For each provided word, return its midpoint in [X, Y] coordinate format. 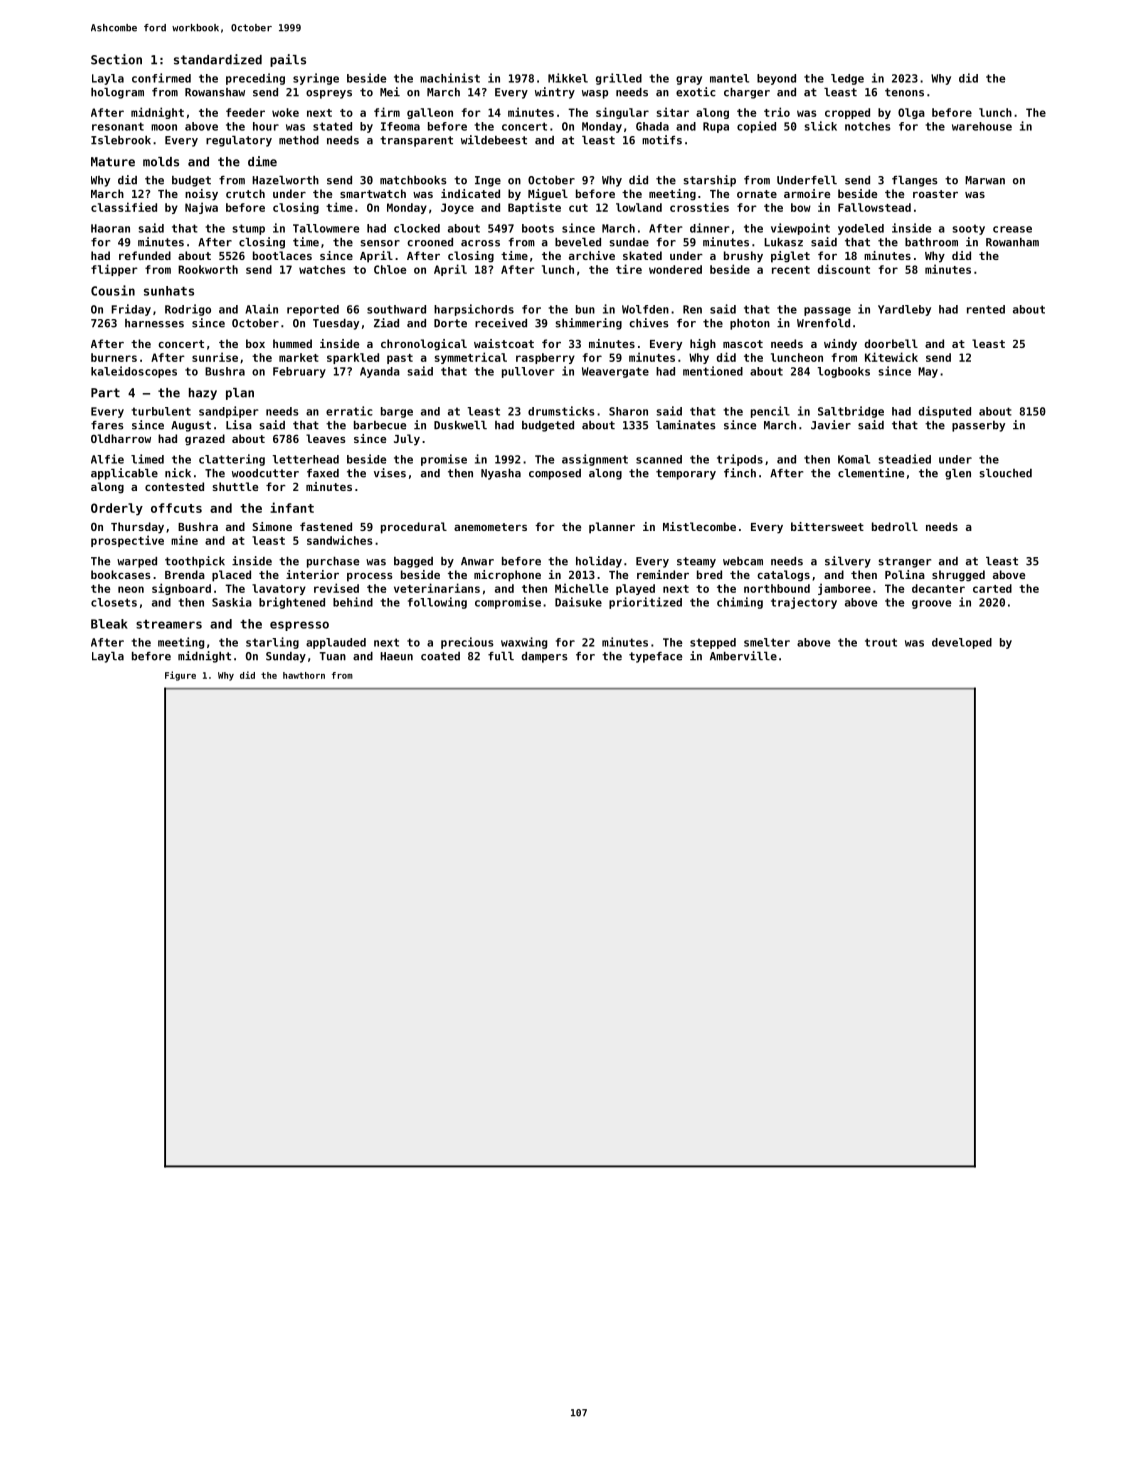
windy [840, 345]
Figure [180, 676]
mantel [729, 78]
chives [649, 323]
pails [288, 60]
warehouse [982, 126]
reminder [663, 574]
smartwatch [373, 193]
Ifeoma [400, 126]
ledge [847, 79]
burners [114, 357]
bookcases [121, 574]
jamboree [844, 589]
